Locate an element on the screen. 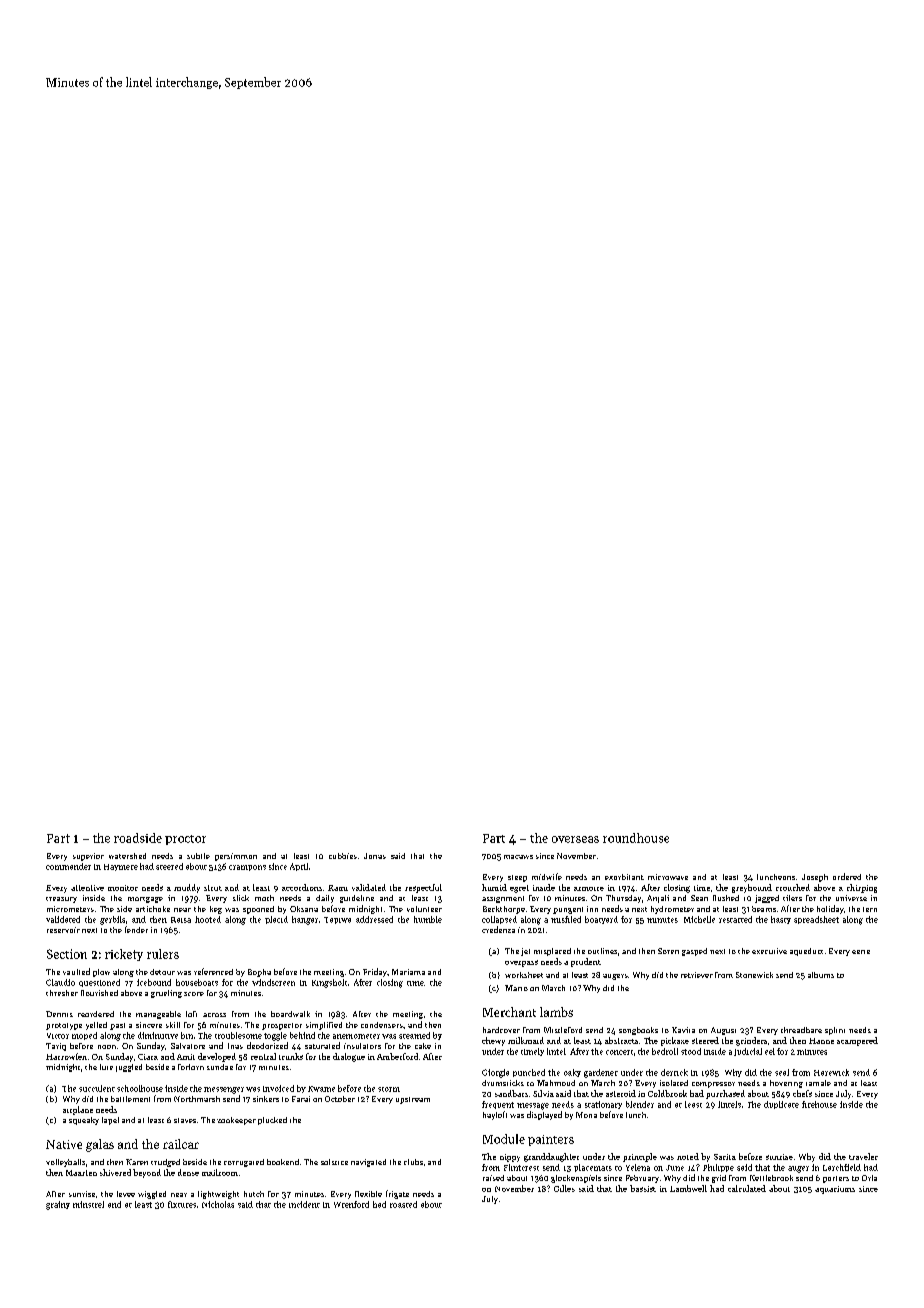 The width and height of the screenshot is (924, 1308). respectful is located at coordinates (423, 888).
